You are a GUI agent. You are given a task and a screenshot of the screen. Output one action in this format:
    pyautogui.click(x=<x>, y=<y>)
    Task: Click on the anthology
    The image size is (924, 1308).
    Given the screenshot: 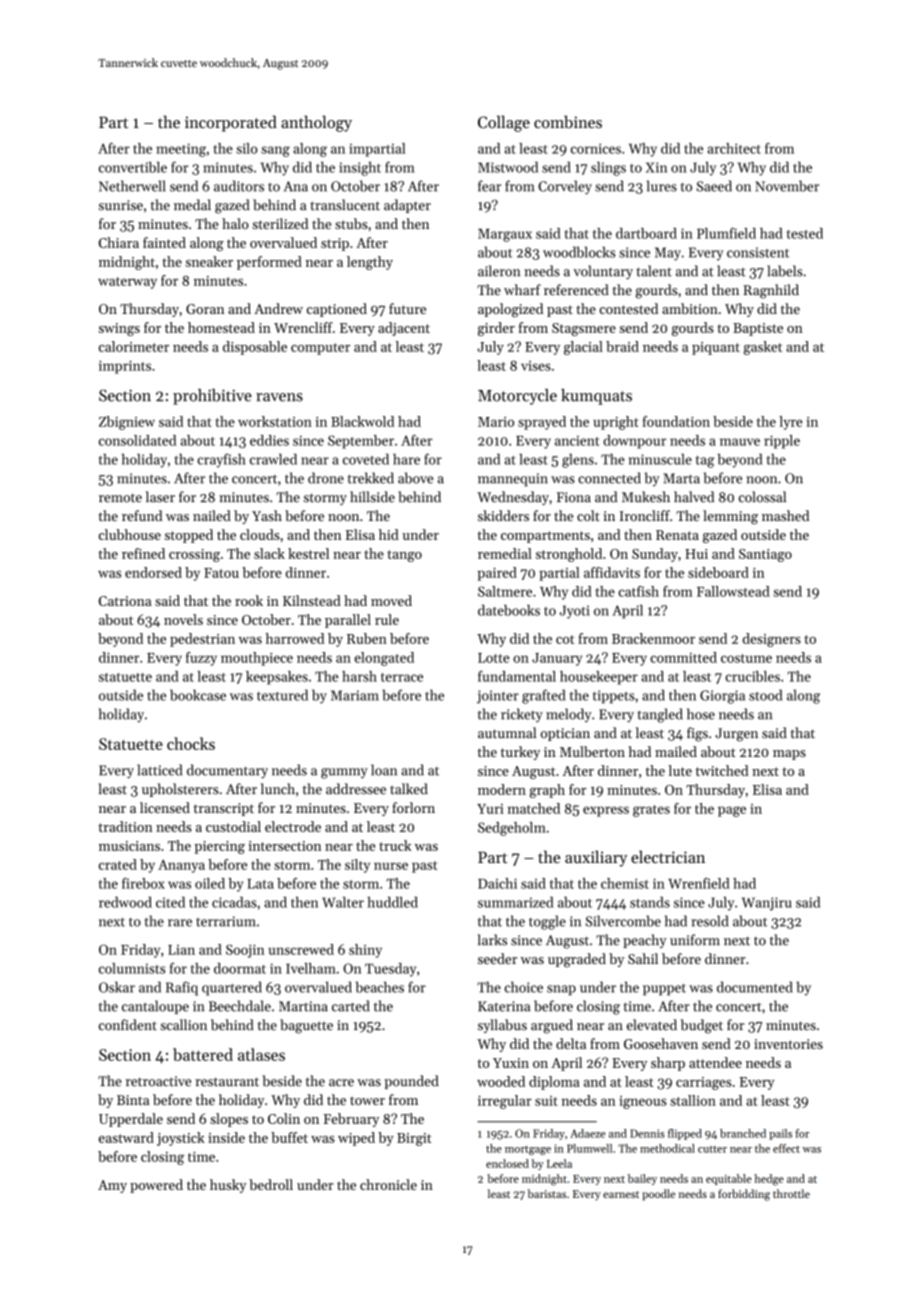 What is the action you would take?
    pyautogui.click(x=316, y=123)
